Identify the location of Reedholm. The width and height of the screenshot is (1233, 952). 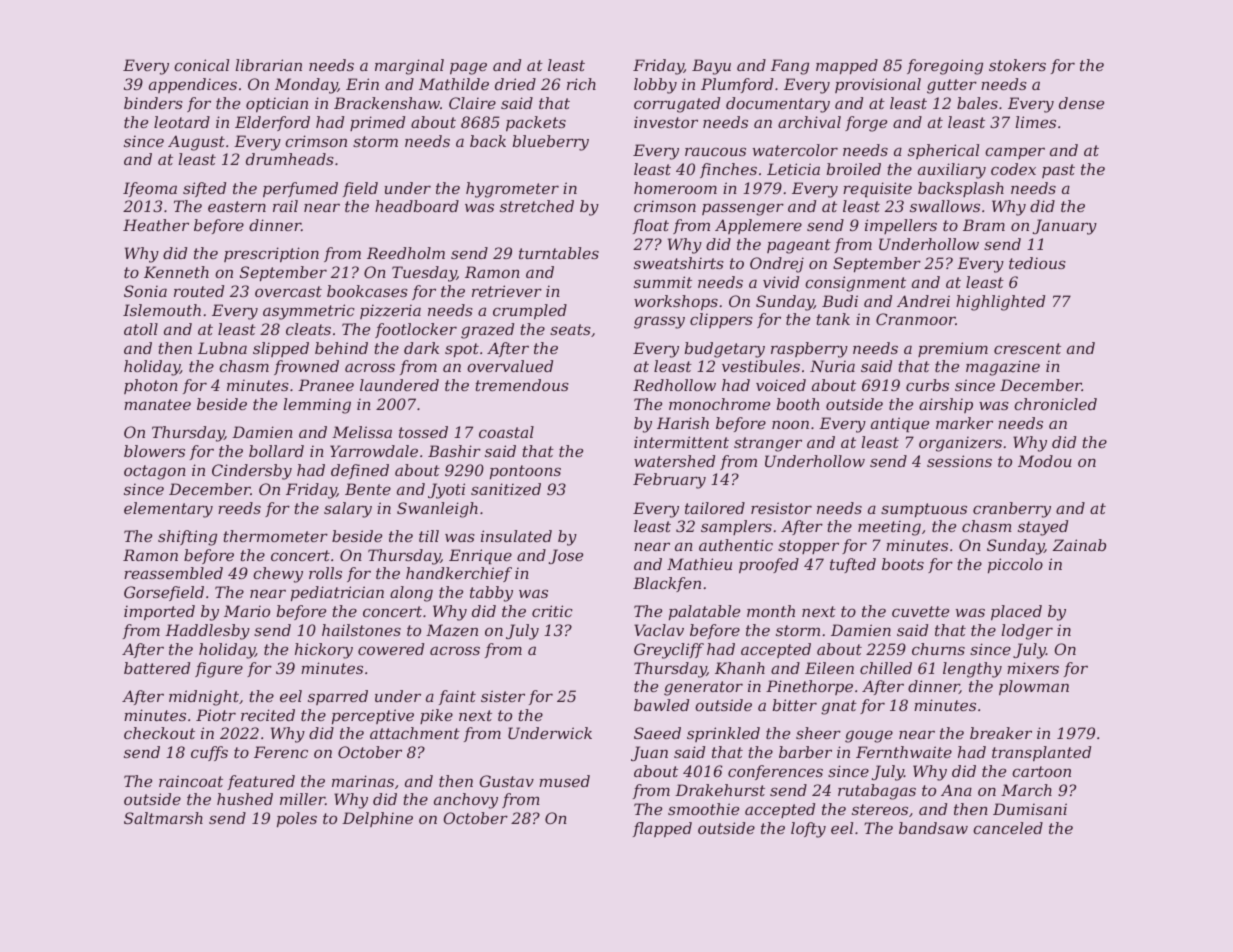
(406, 253).
